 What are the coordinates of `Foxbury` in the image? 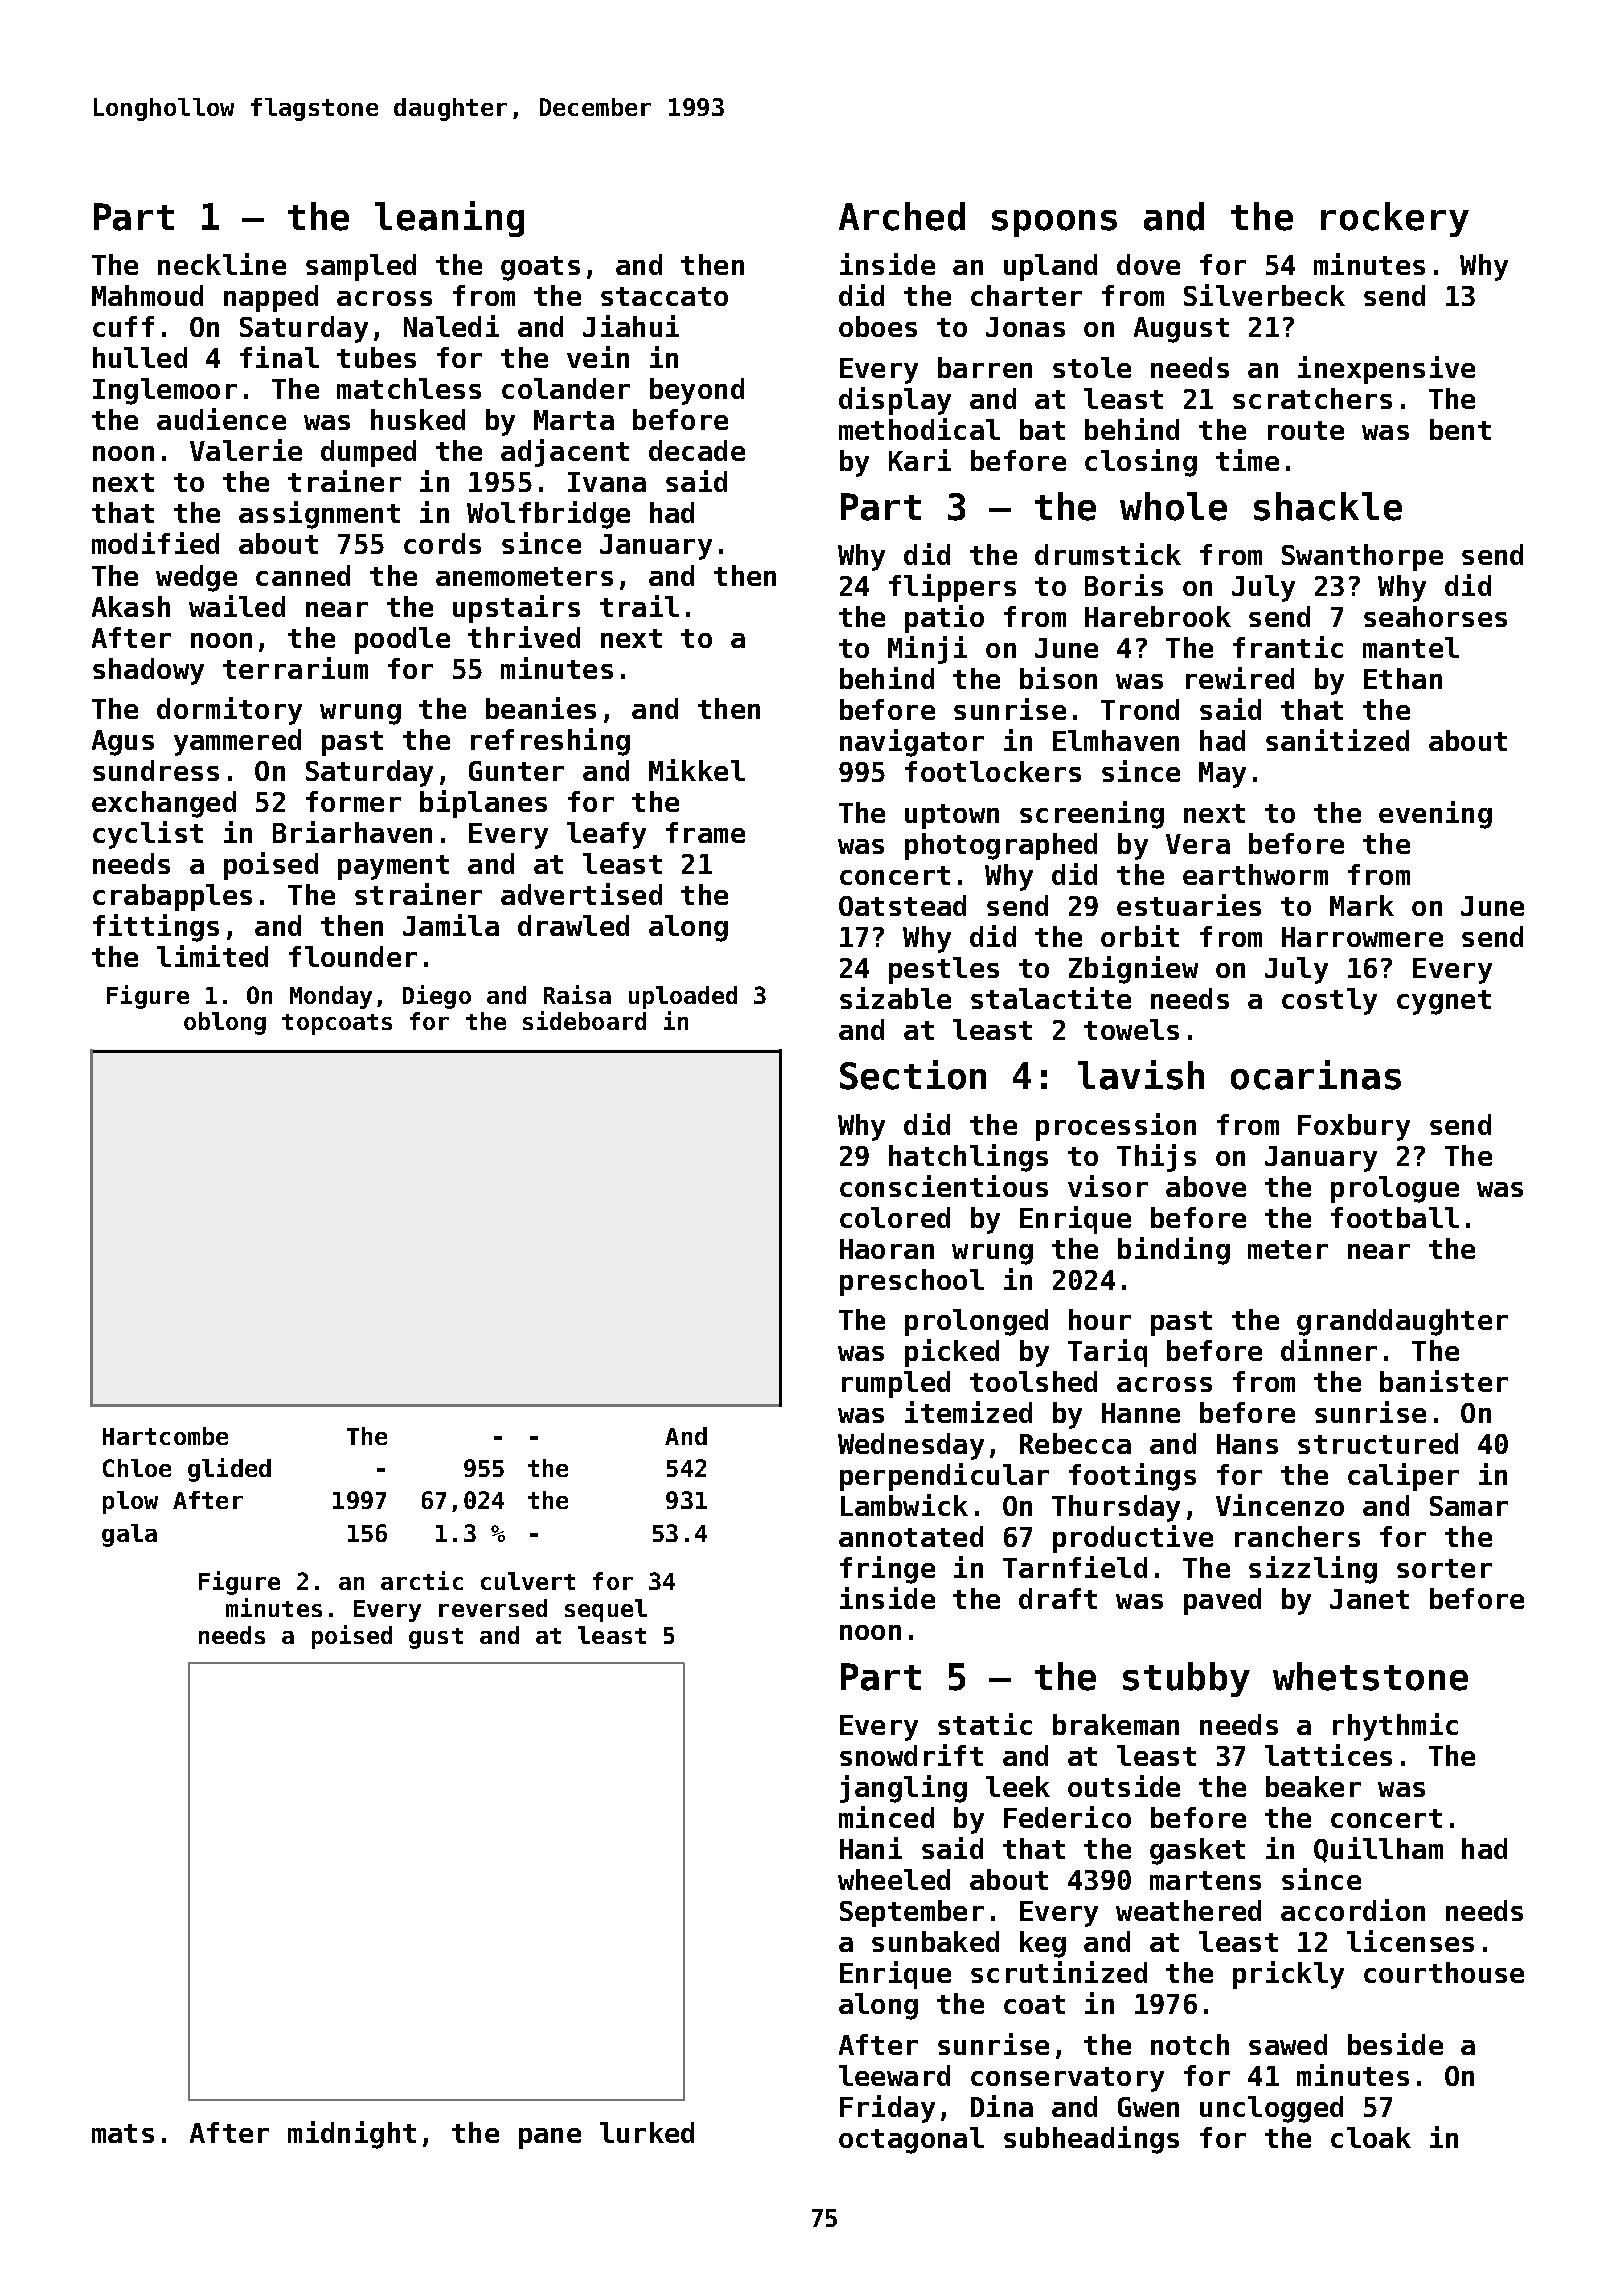 It's located at (1354, 1127).
